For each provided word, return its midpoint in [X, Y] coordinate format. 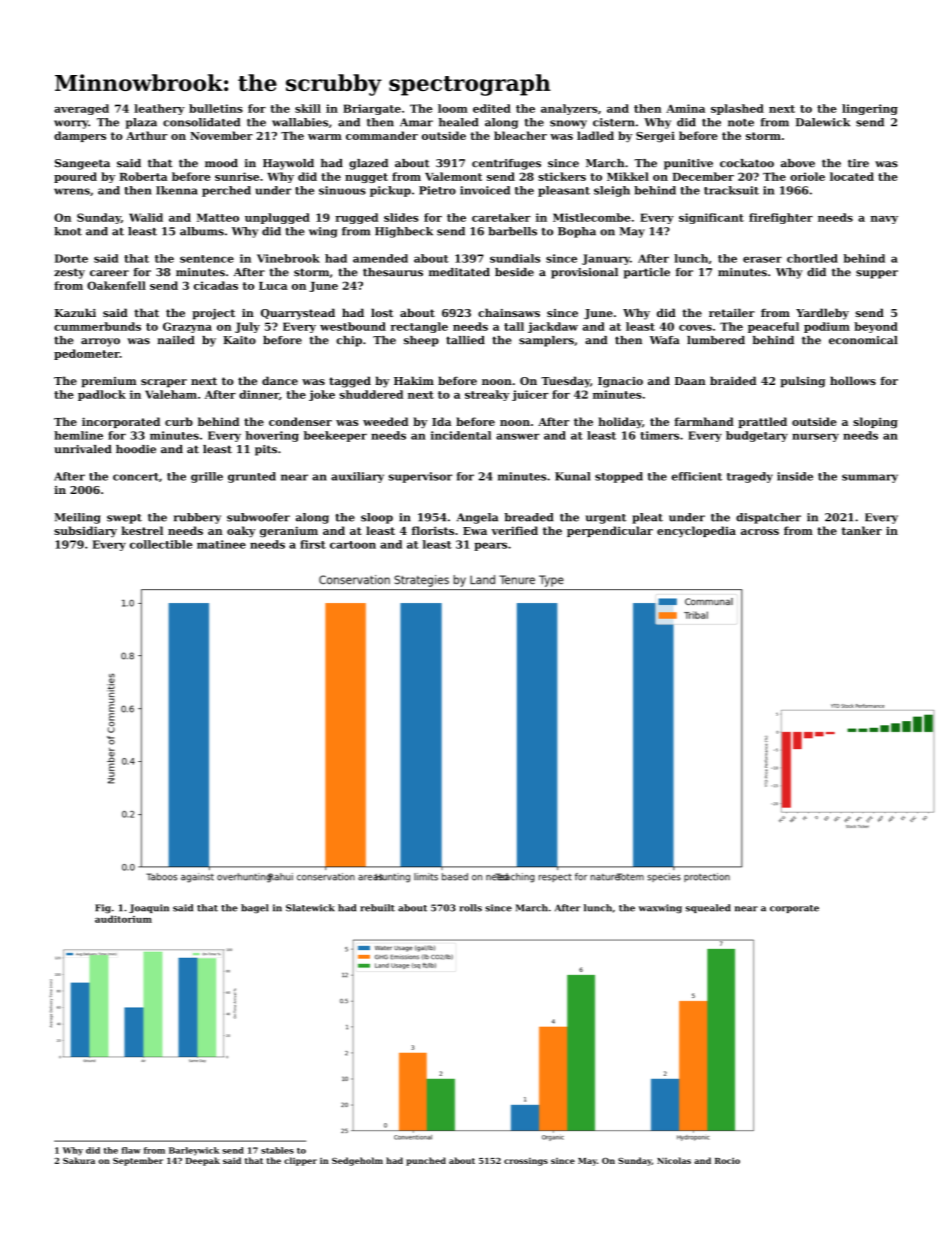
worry [71, 124]
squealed [708, 908]
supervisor [420, 477]
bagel [255, 909]
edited [492, 108]
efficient [696, 476]
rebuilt [377, 908]
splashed [737, 109]
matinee [221, 544]
